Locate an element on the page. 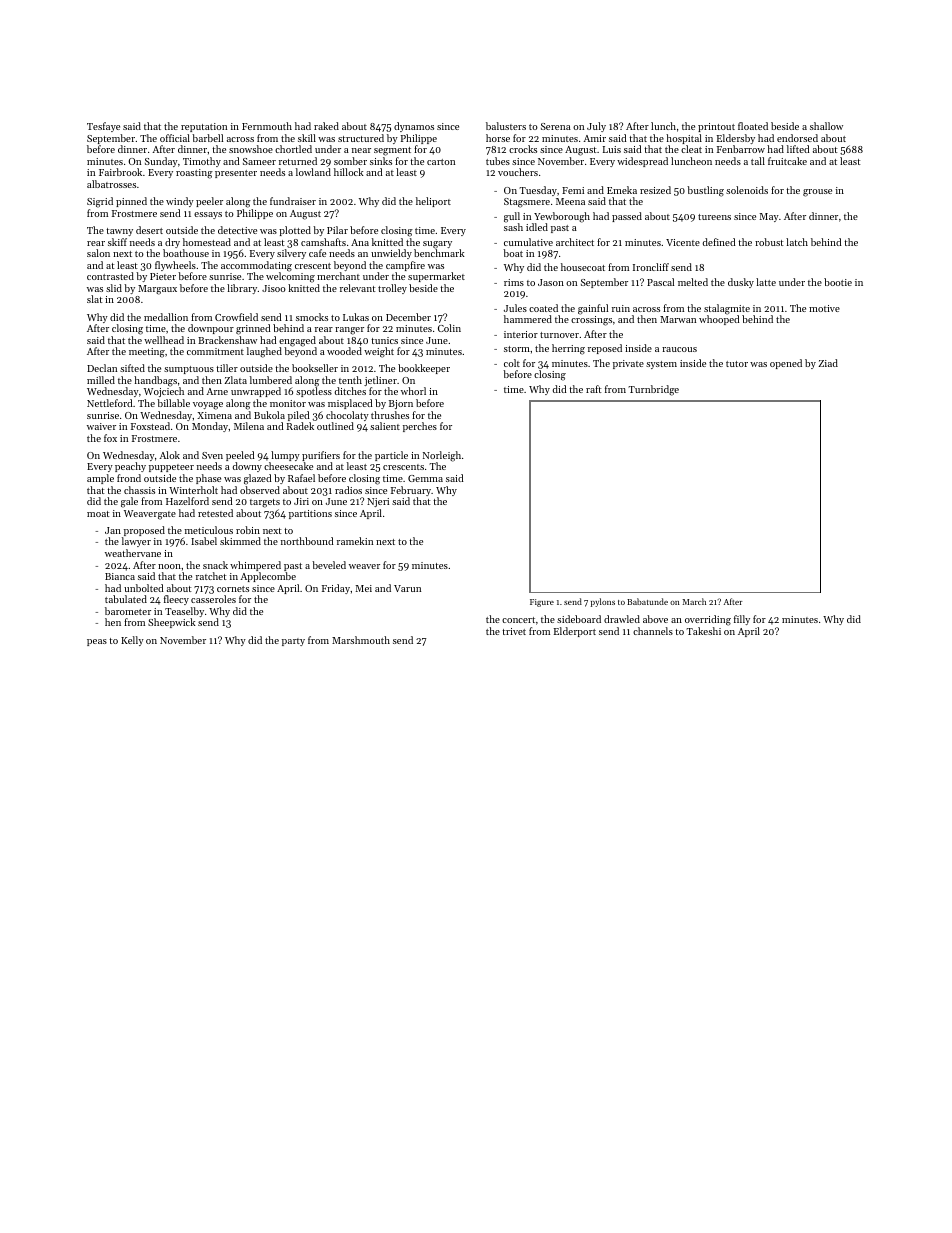 This page has height=1233, width=952. Turnbridge is located at coordinates (653, 390).
